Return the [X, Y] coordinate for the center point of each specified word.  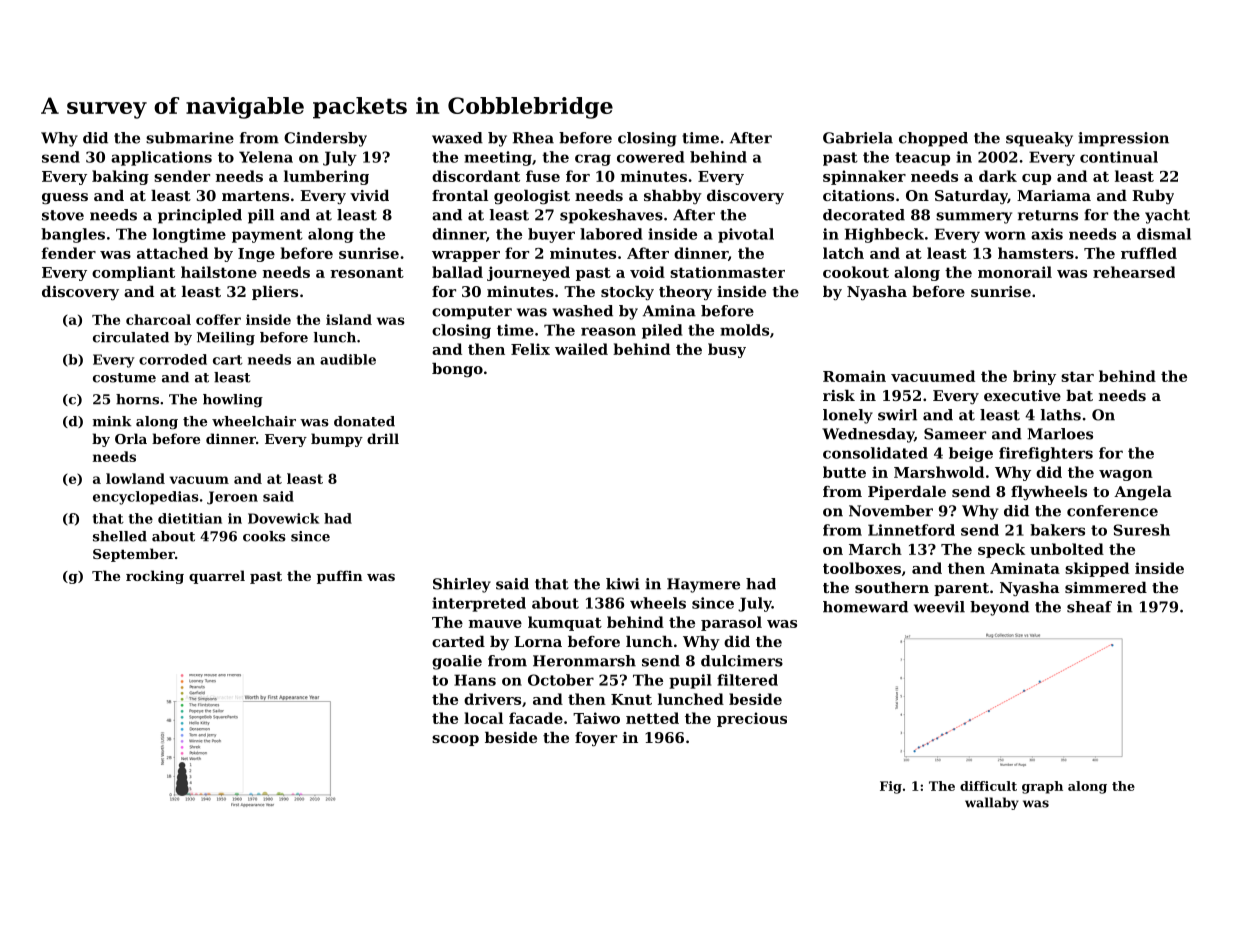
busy [727, 350]
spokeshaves [611, 216]
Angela [1143, 493]
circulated [131, 337]
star [1077, 376]
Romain [854, 376]
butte [844, 472]
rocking [155, 577]
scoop [455, 740]
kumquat [565, 623]
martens [255, 196]
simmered [1106, 587]
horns [137, 399]
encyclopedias [146, 498]
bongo [457, 370]
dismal [1164, 234]
